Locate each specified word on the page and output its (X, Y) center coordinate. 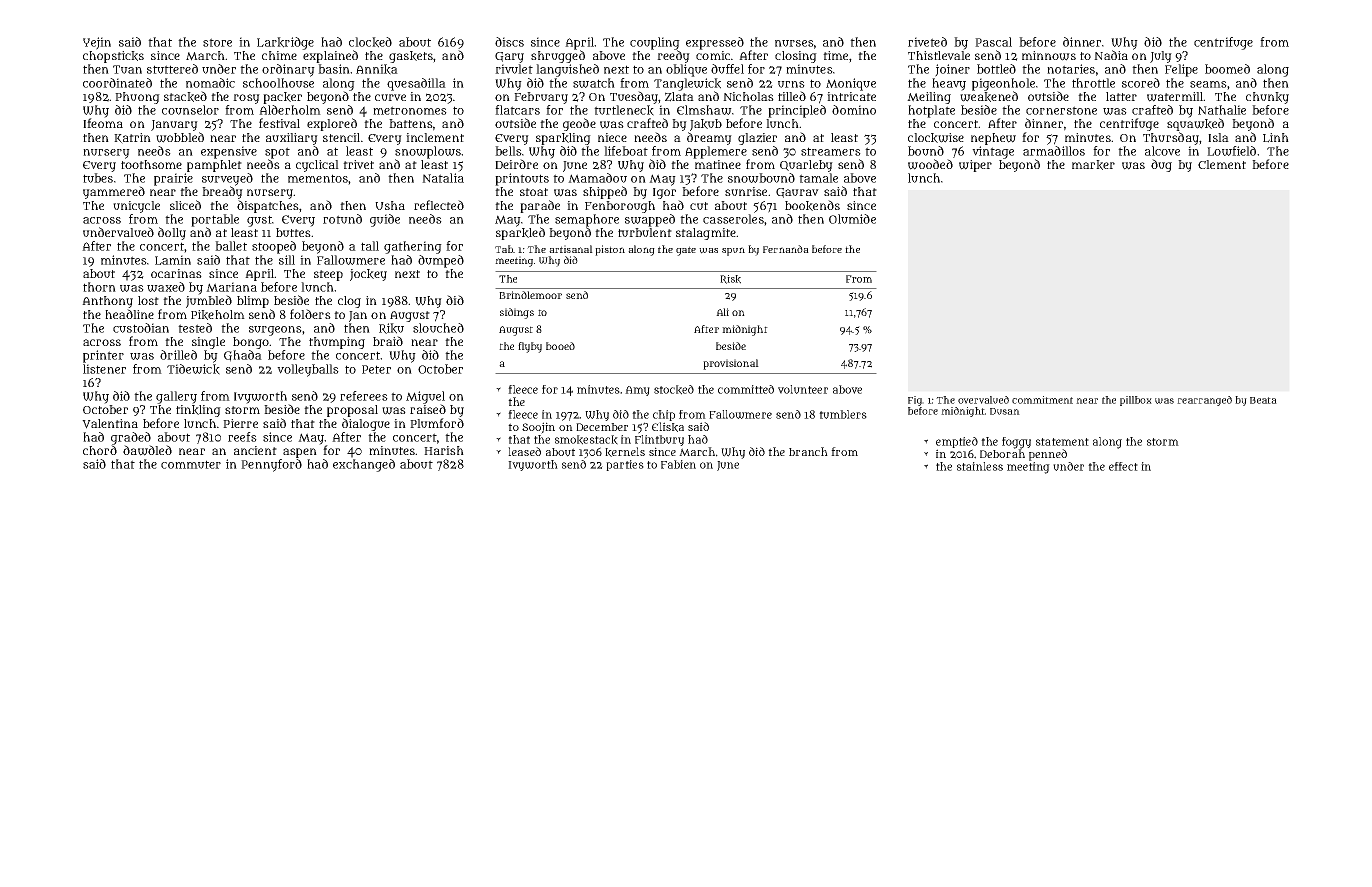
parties (625, 465)
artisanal (571, 249)
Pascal (993, 42)
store (217, 42)
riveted (927, 42)
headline (129, 314)
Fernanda (786, 249)
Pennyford (271, 465)
